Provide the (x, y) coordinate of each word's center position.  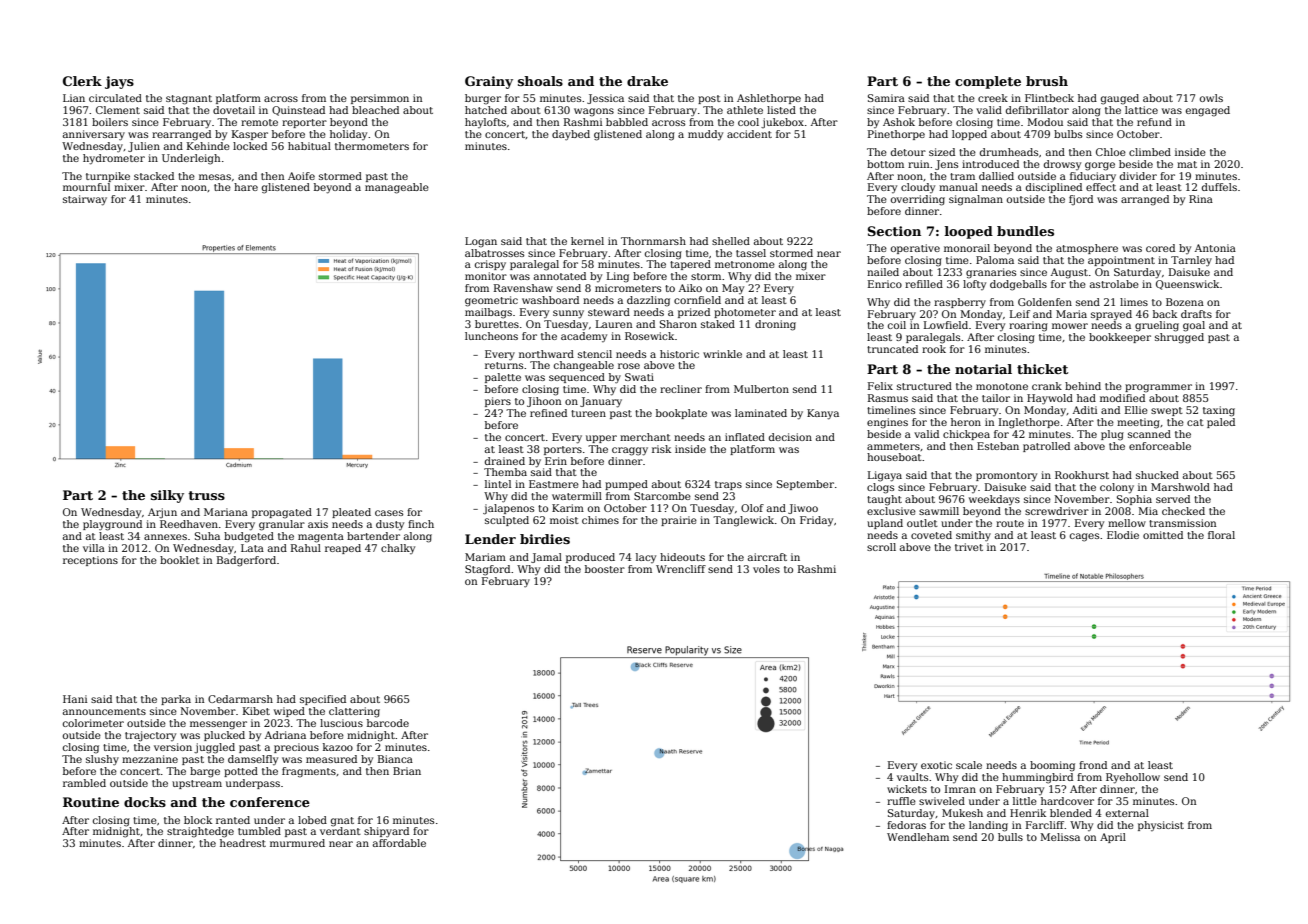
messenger (218, 725)
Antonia (1215, 248)
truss (206, 495)
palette (503, 378)
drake (647, 81)
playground (112, 525)
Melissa (1060, 837)
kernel (587, 241)
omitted (1163, 535)
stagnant (189, 100)
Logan (481, 242)
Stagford (487, 570)
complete (988, 82)
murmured (297, 843)
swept (1167, 411)
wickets (907, 789)
